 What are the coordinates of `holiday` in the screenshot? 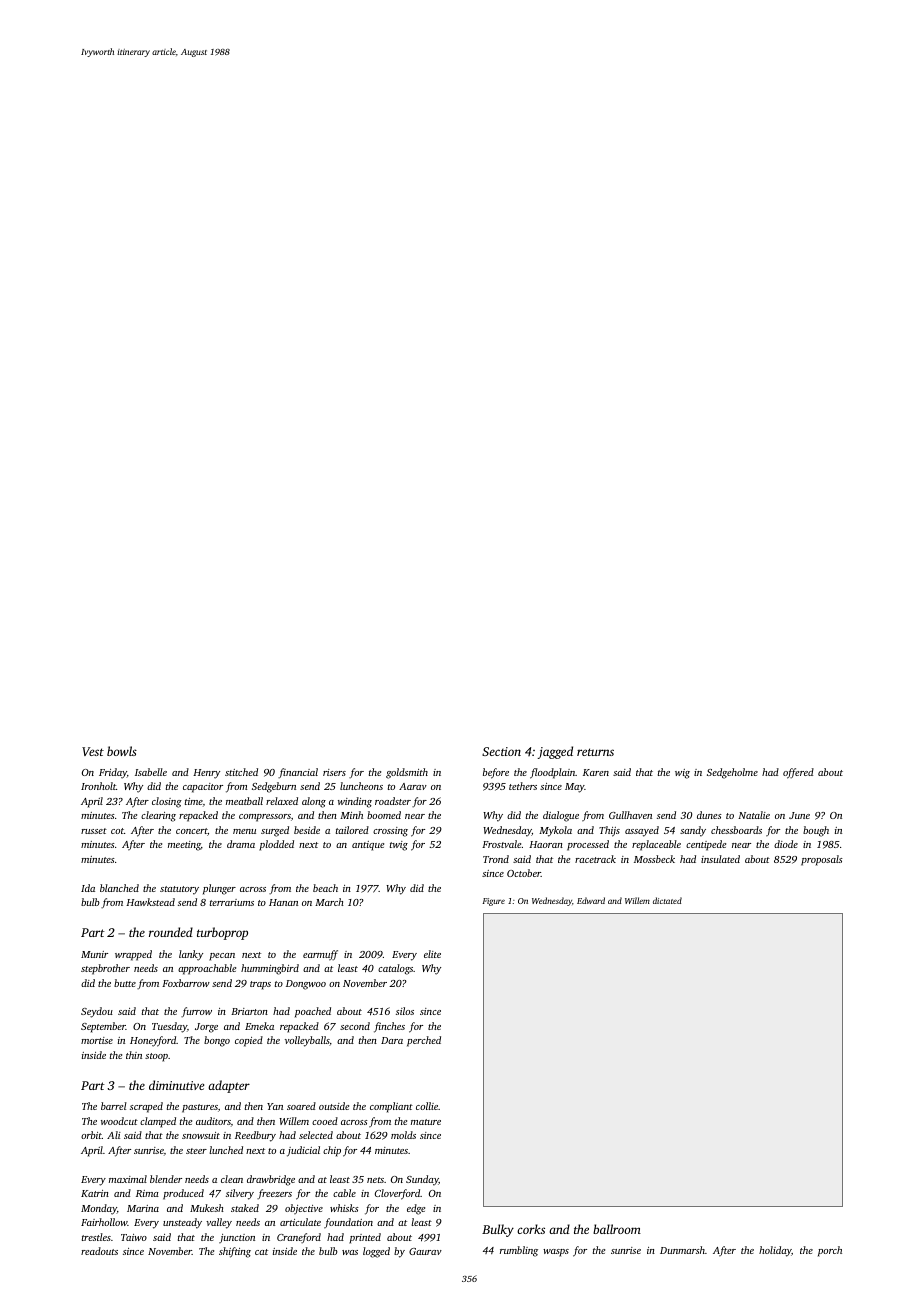 It's located at (775, 1251).
